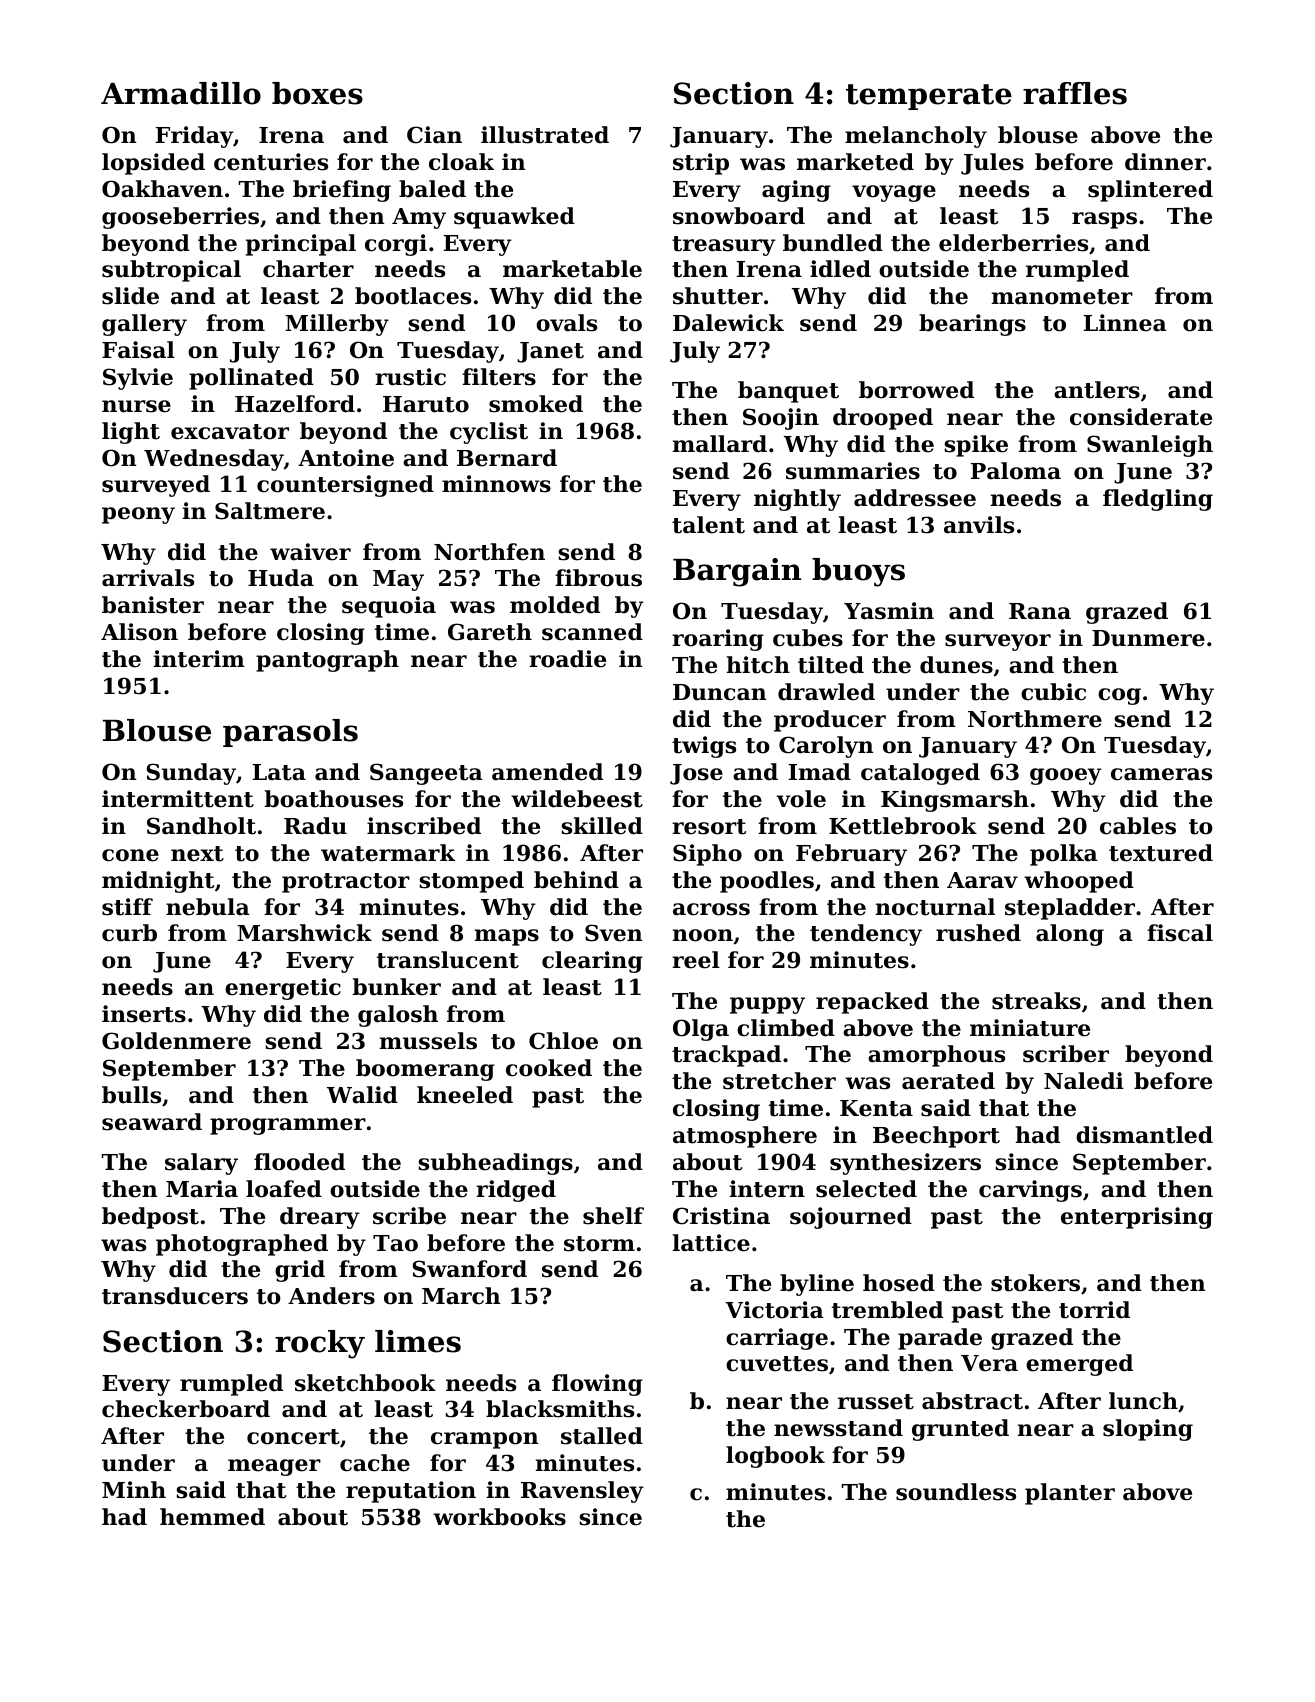  Describe the element at coordinates (489, 552) in the screenshot. I see `Northfen` at that location.
